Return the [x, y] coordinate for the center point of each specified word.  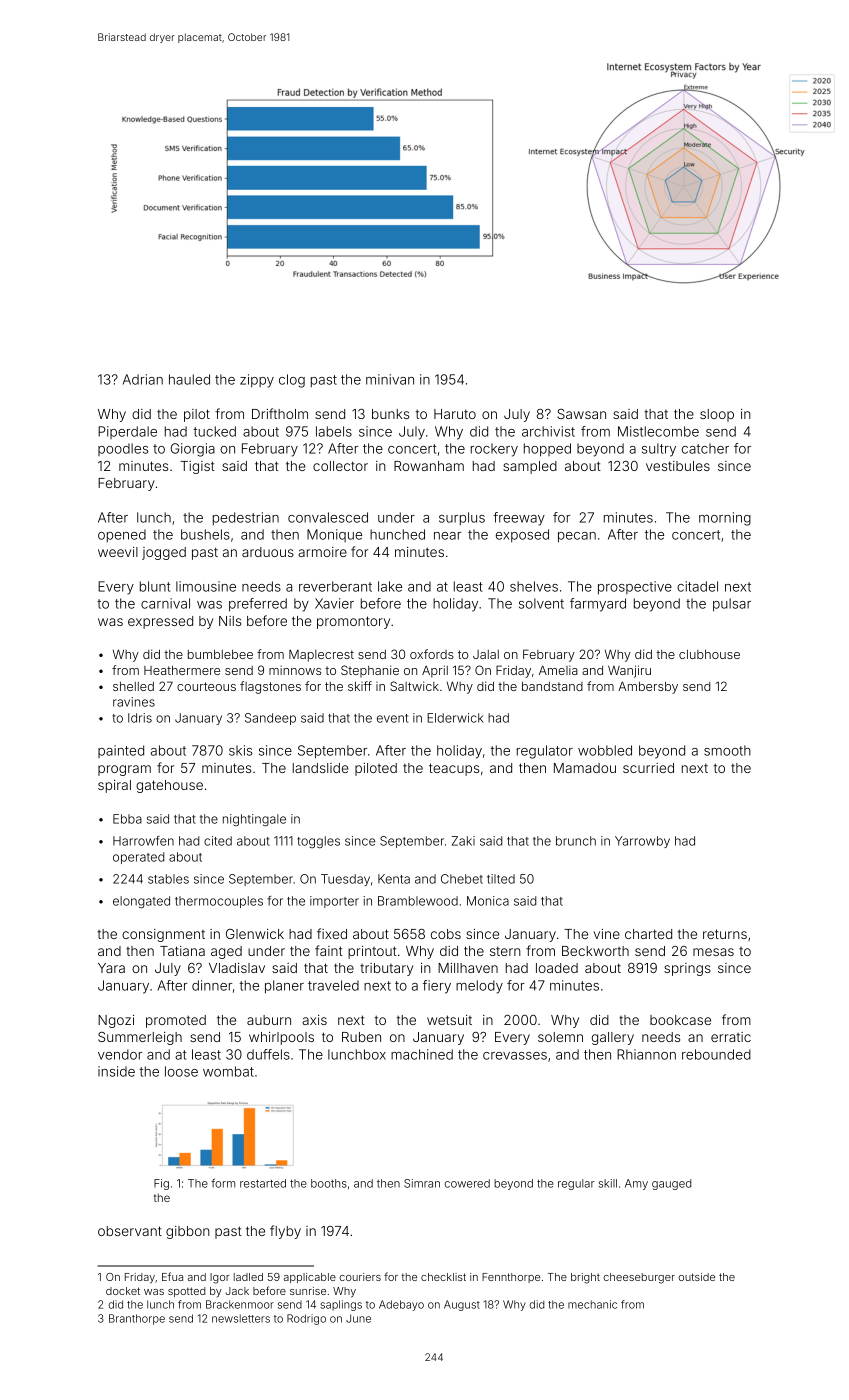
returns [725, 934]
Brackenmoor [240, 1304]
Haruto [455, 414]
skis [241, 750]
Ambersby [648, 687]
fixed [332, 933]
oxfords [432, 654]
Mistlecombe [658, 431]
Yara [111, 968]
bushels [205, 534]
